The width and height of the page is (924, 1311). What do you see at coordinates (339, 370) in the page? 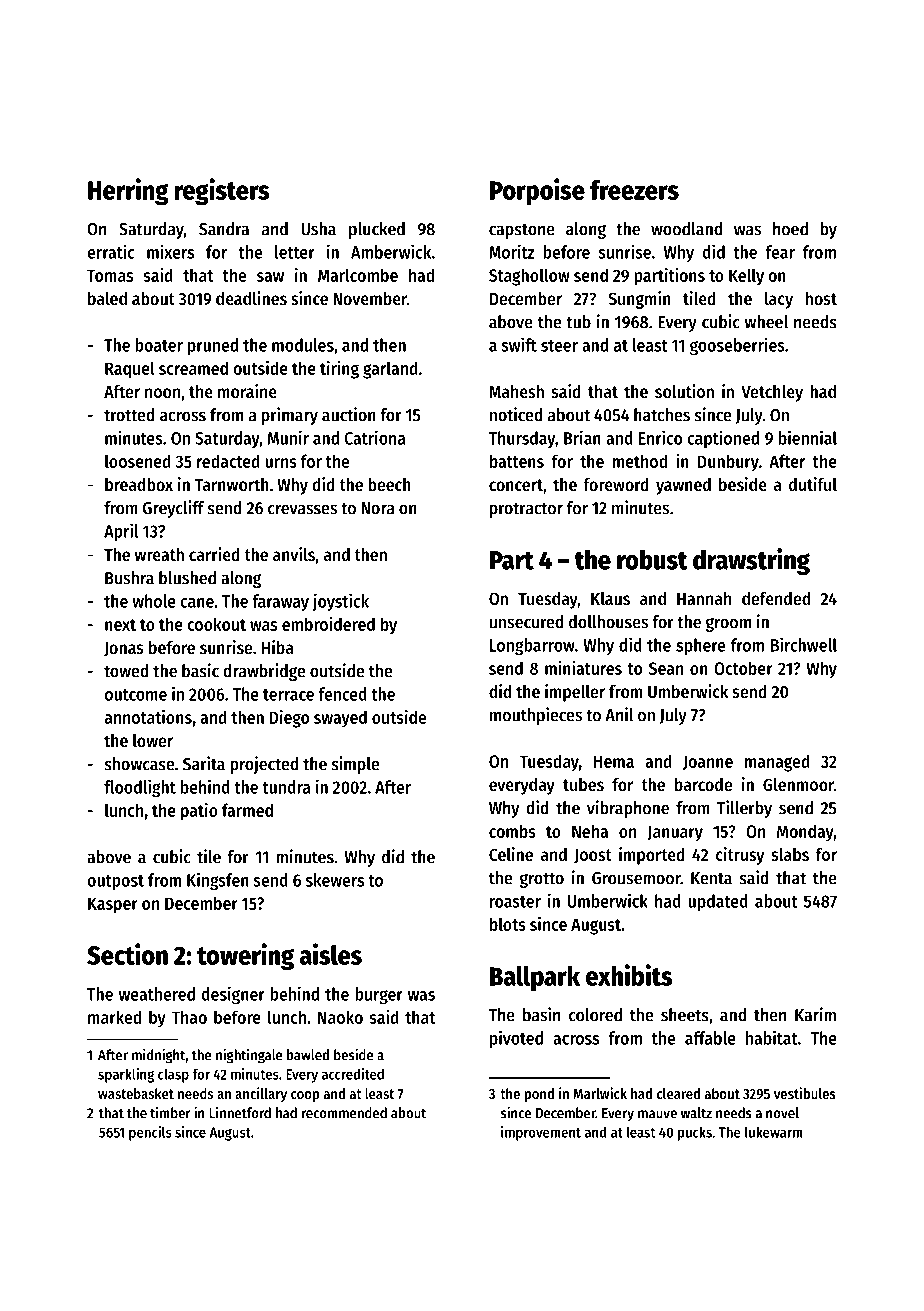
I see `tiring` at bounding box center [339, 370].
